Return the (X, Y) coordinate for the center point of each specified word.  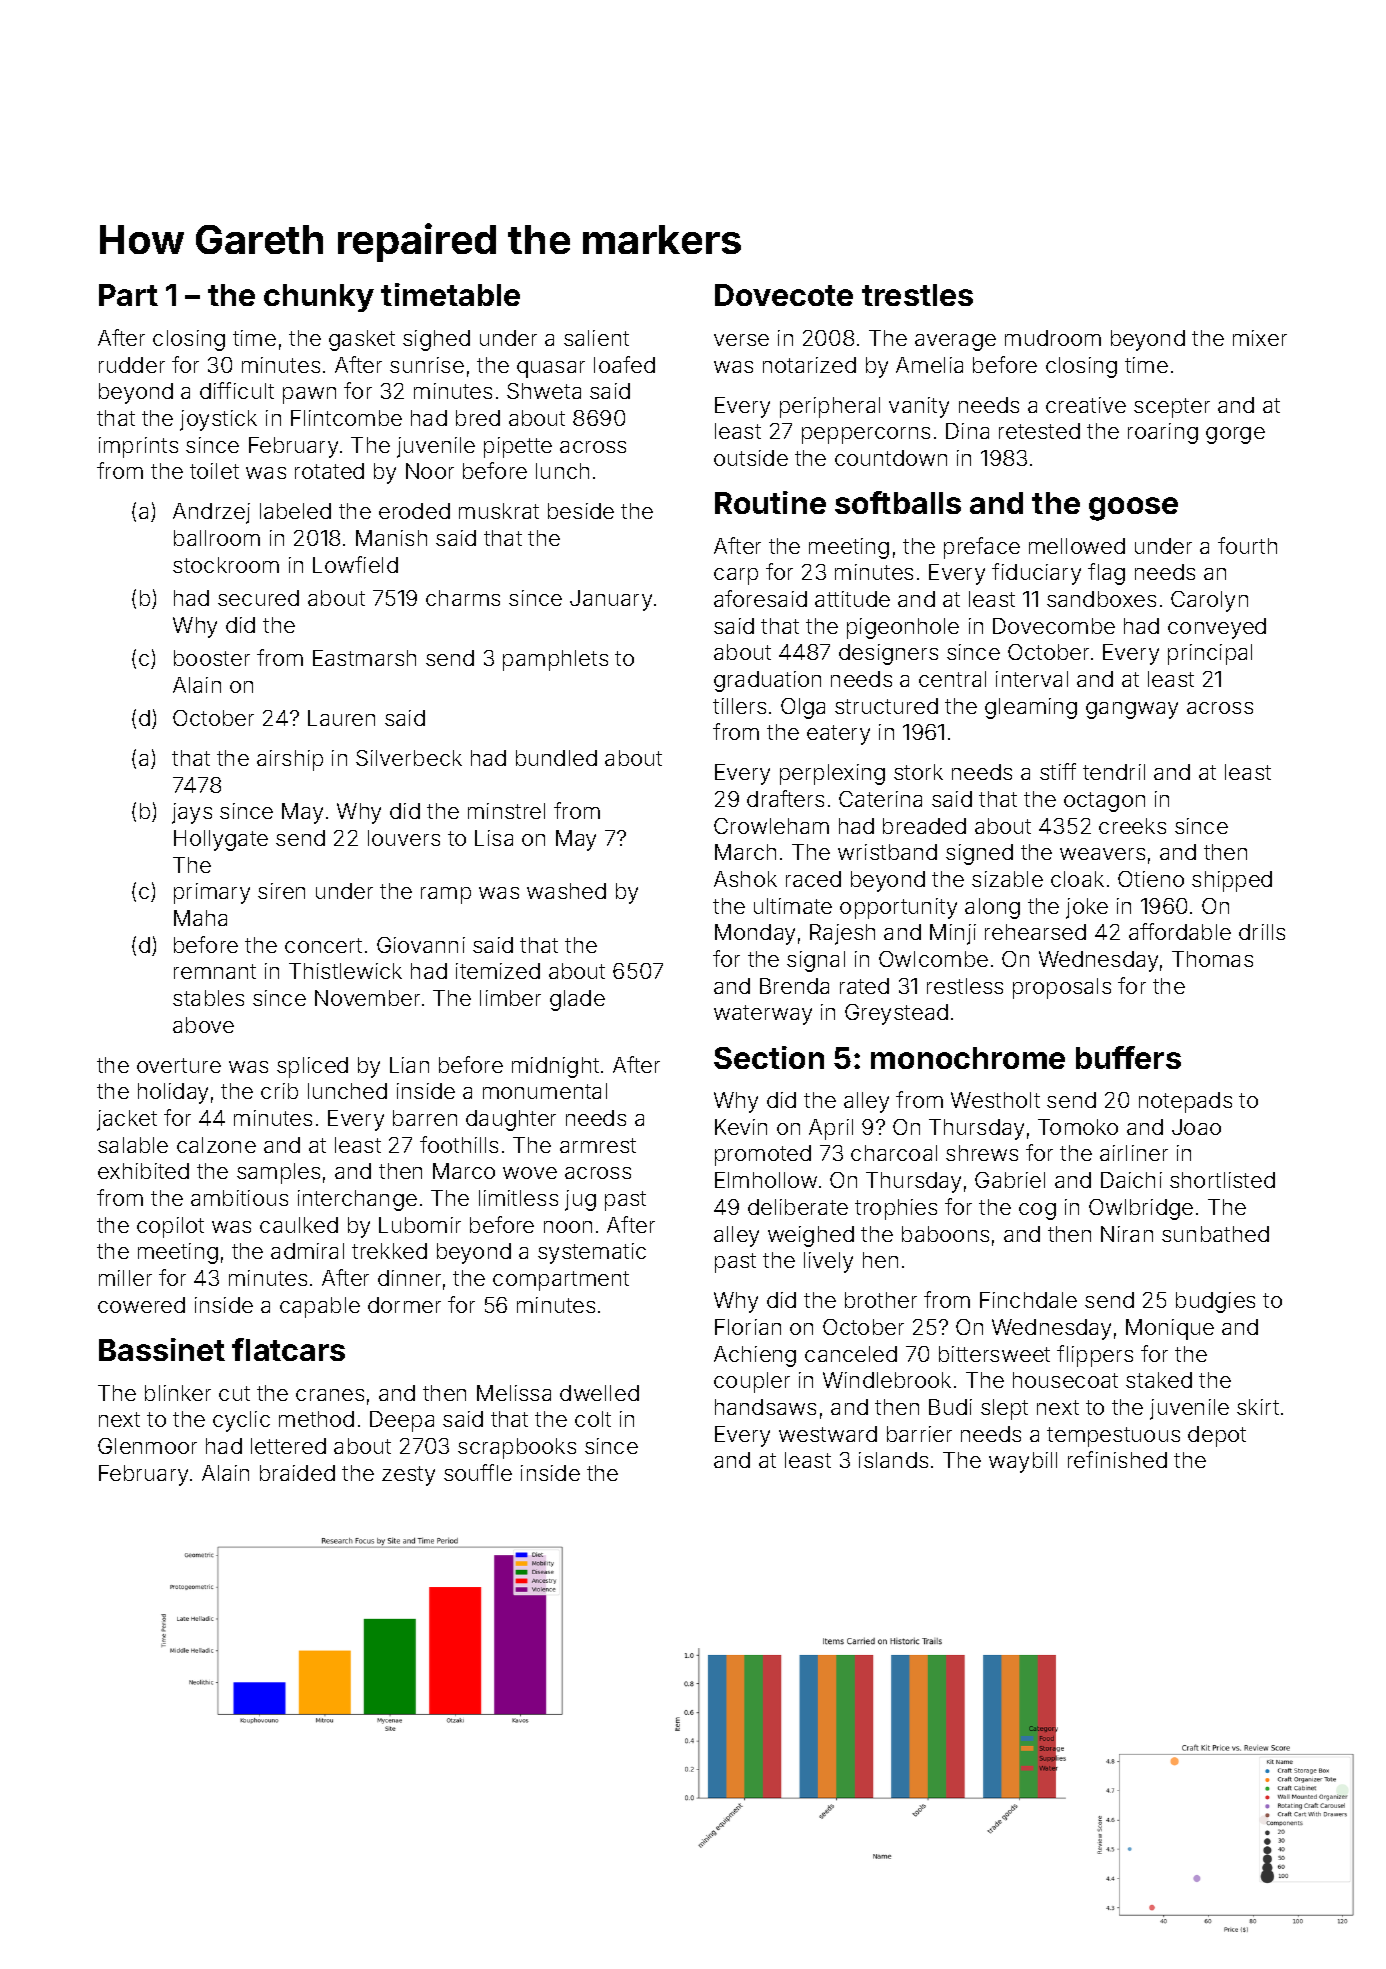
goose (1133, 509)
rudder (132, 365)
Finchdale (1028, 1300)
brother (881, 1300)
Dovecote (784, 295)
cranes (330, 1395)
